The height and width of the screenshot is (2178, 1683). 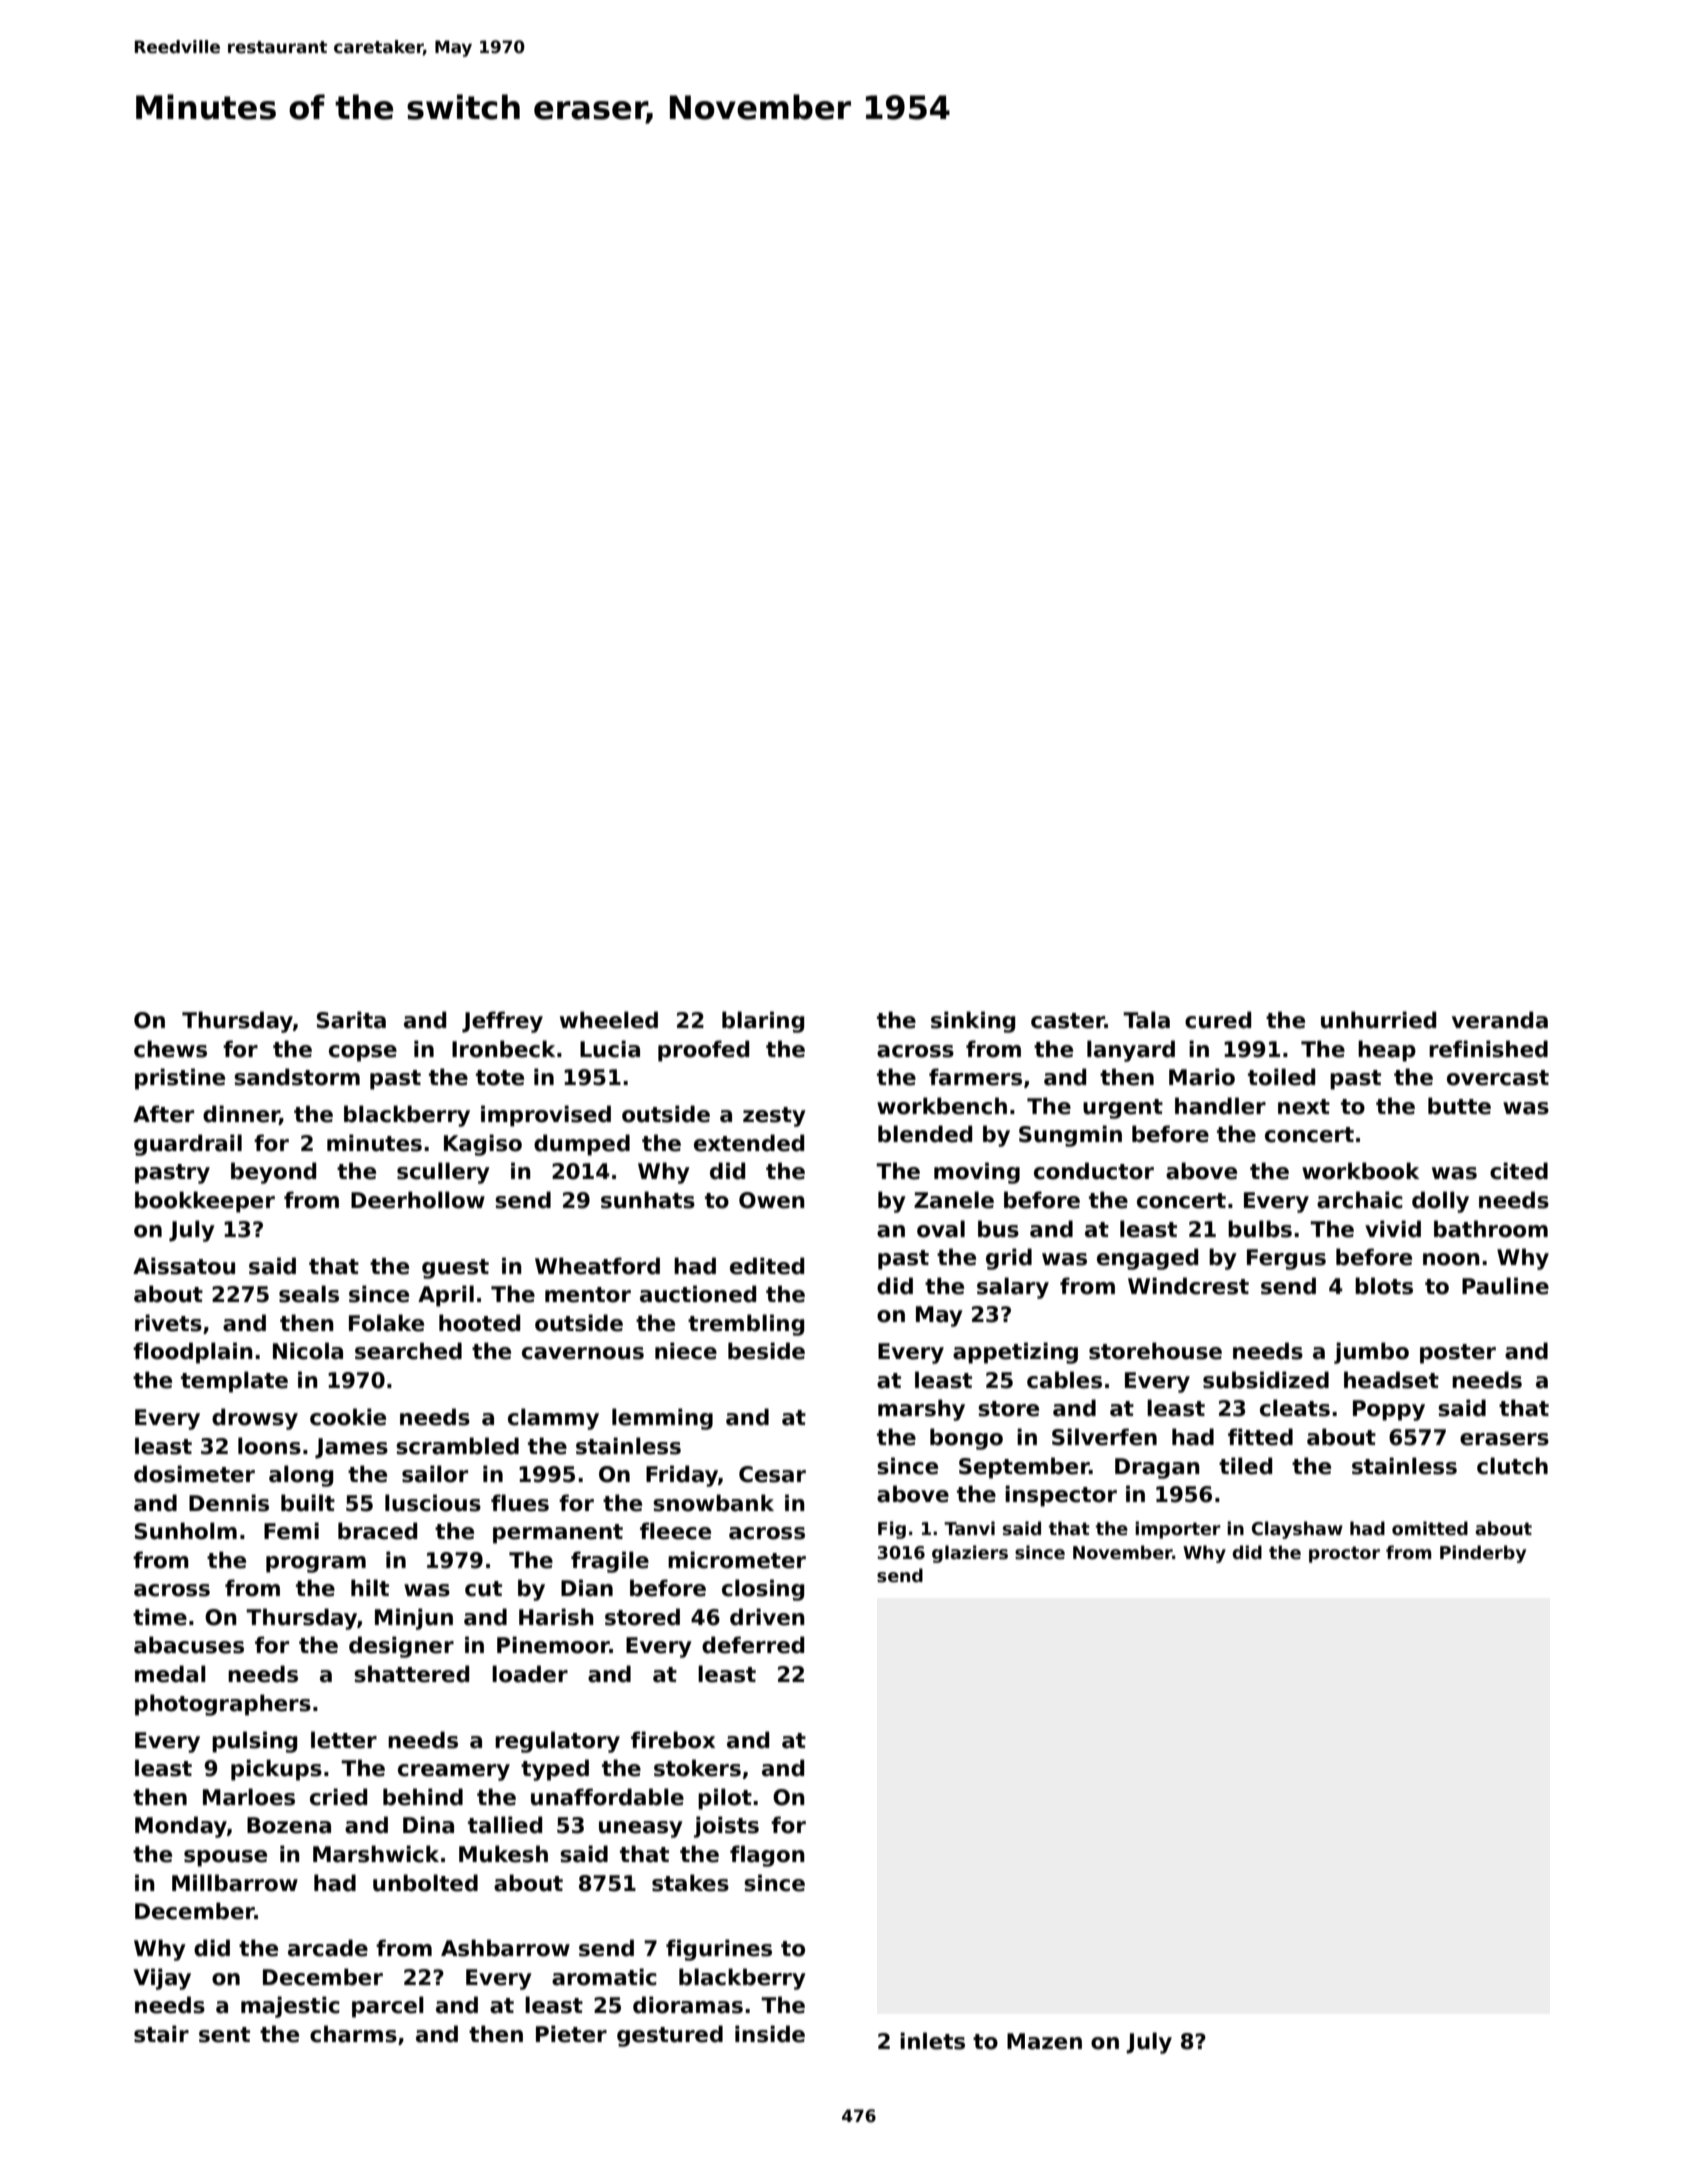 What do you see at coordinates (1044, 2041) in the screenshot?
I see `Mazen` at bounding box center [1044, 2041].
